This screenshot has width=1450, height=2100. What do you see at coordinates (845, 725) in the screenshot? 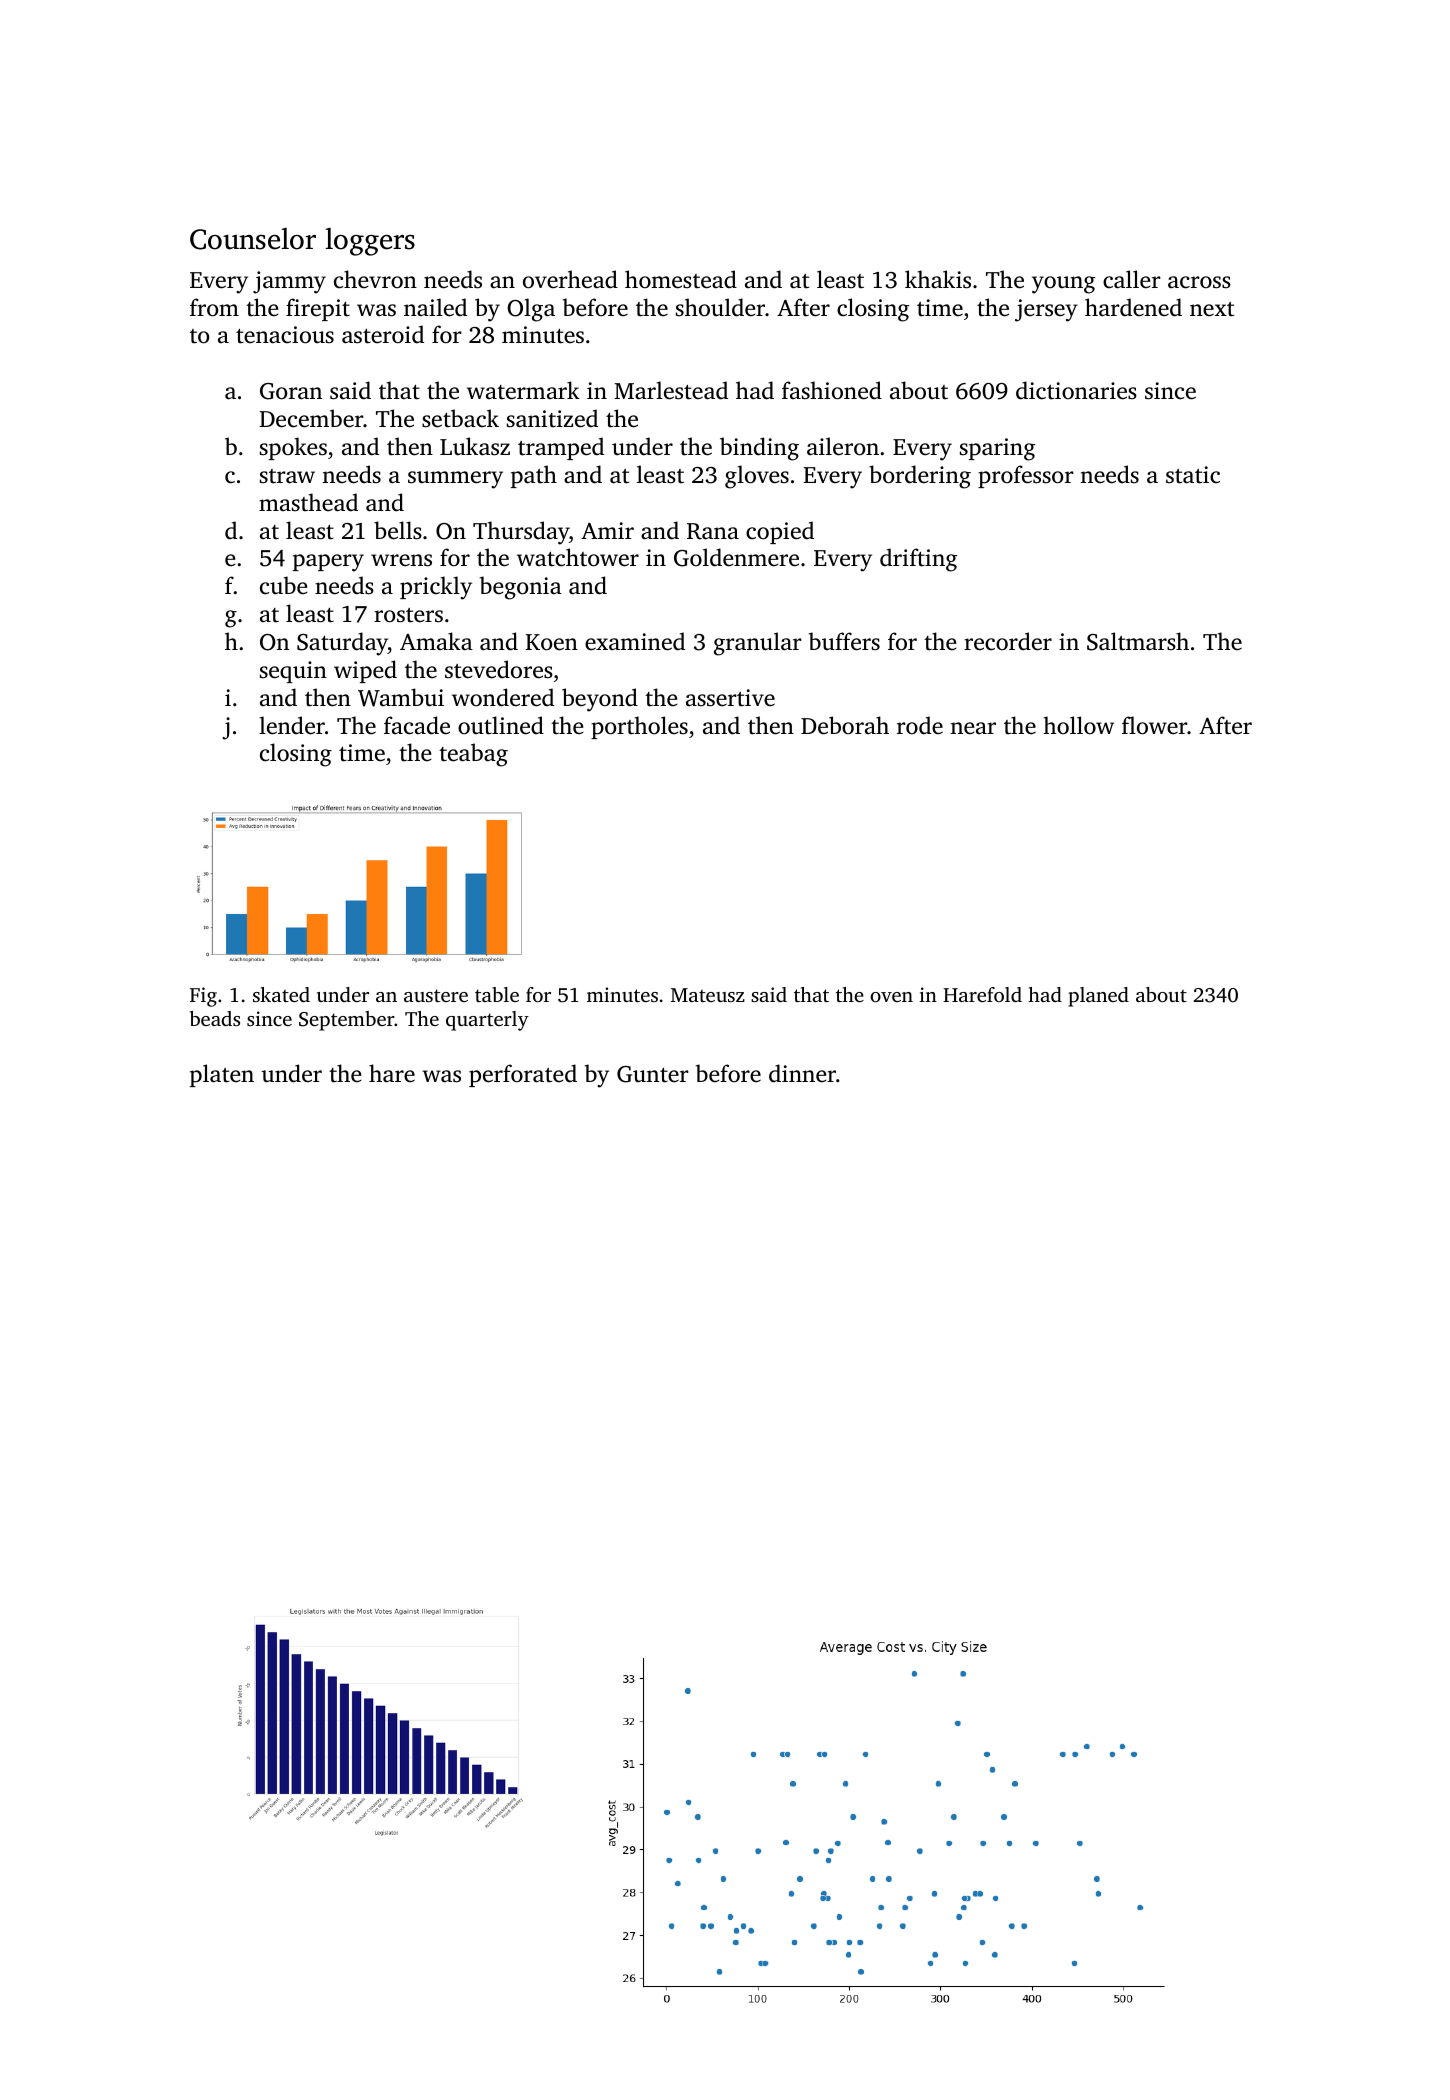
I see `Deborah` at bounding box center [845, 725].
